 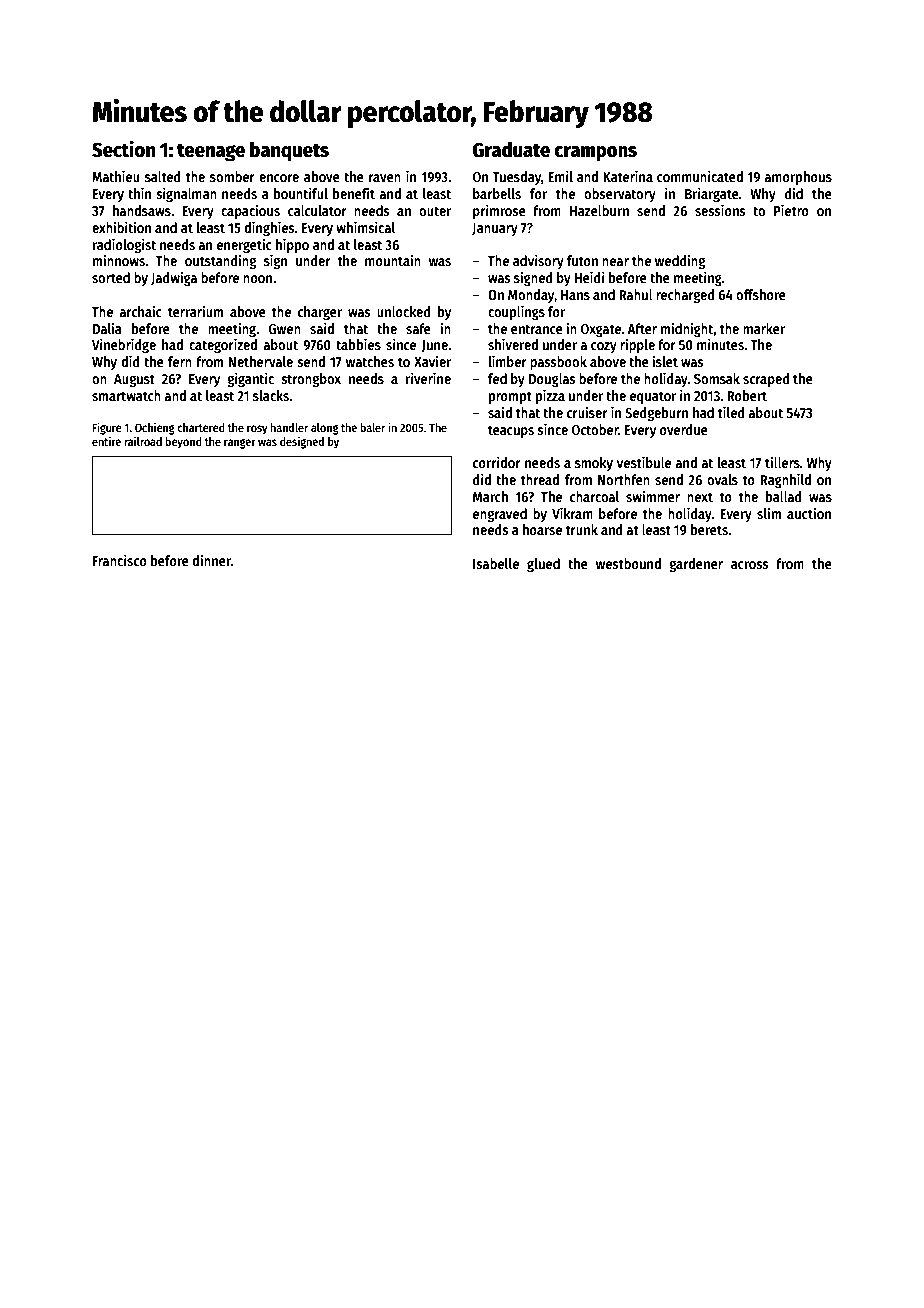 What do you see at coordinates (240, 444) in the screenshot?
I see `ranger` at bounding box center [240, 444].
